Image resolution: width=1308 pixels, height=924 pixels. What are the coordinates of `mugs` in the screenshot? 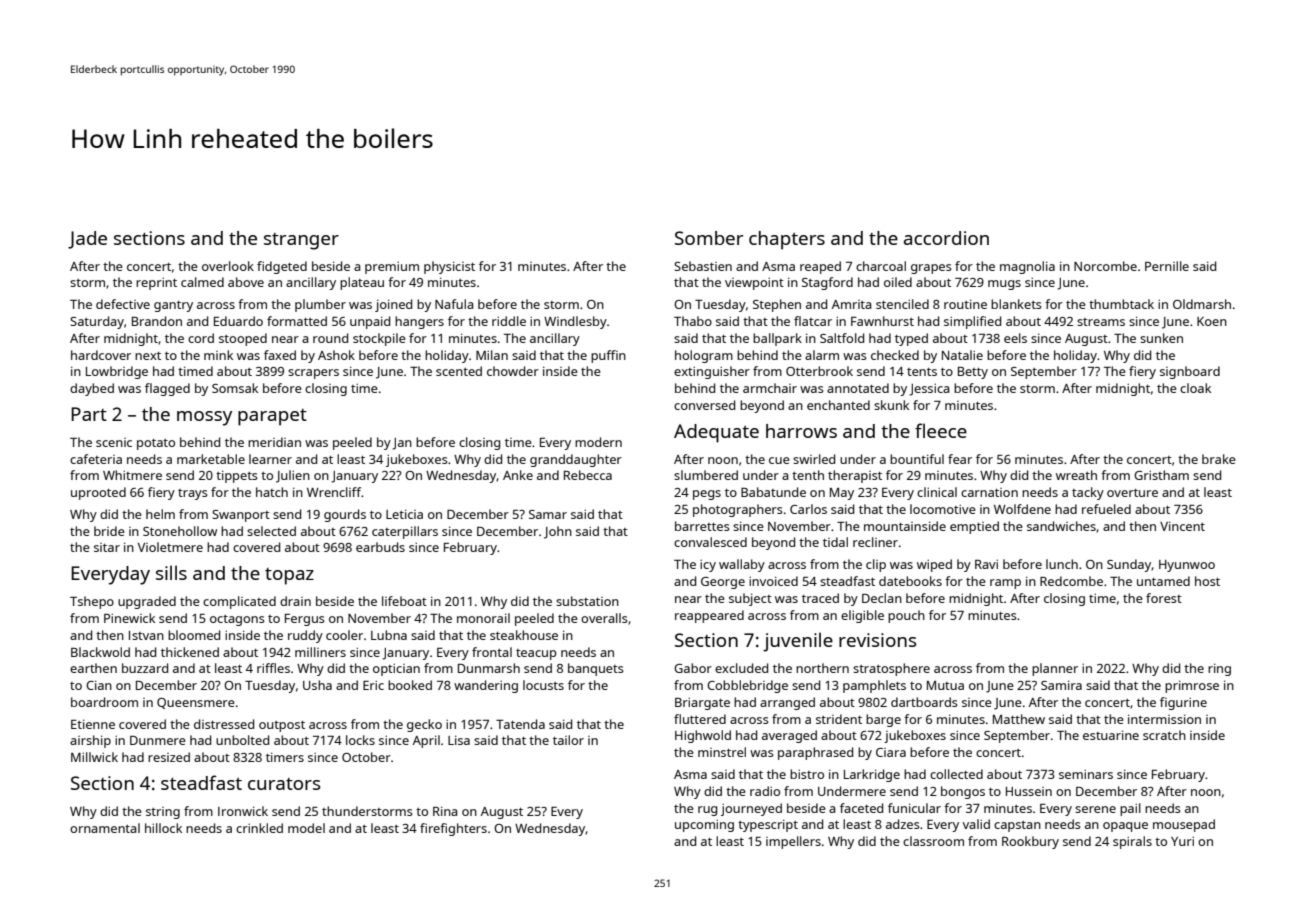 It's located at (1004, 285).
